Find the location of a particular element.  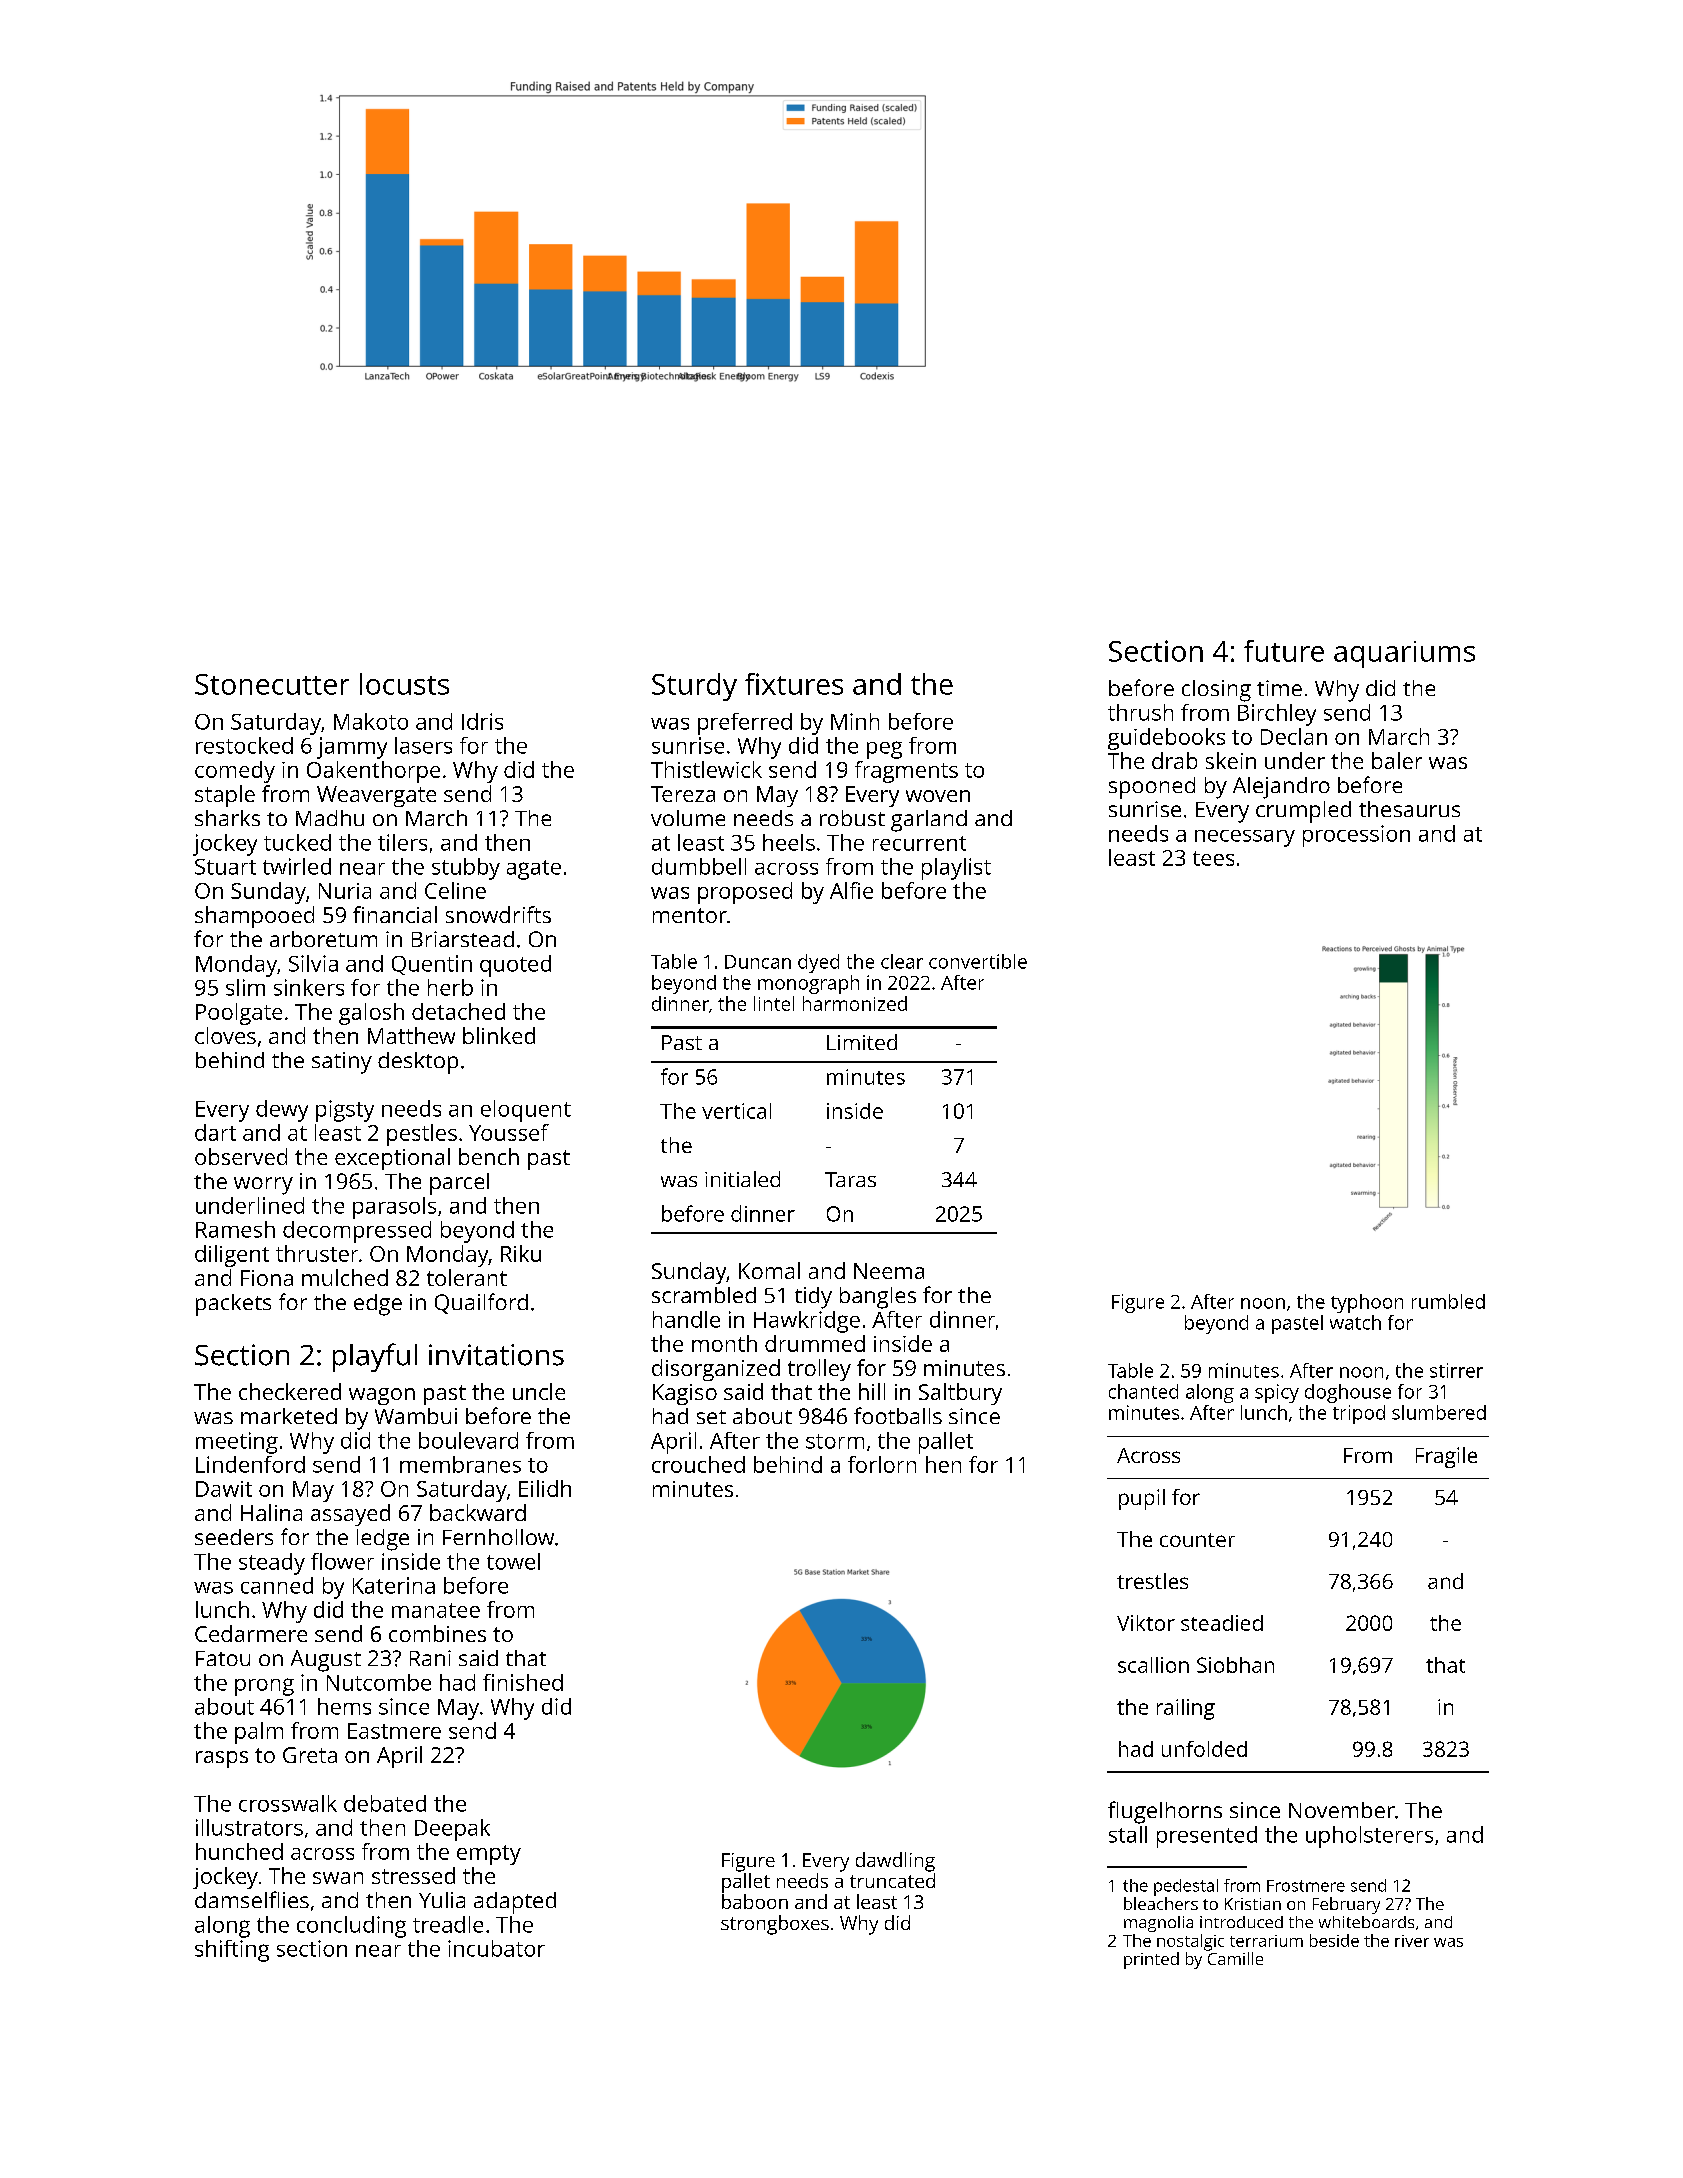

Sturdy is located at coordinates (694, 687).
